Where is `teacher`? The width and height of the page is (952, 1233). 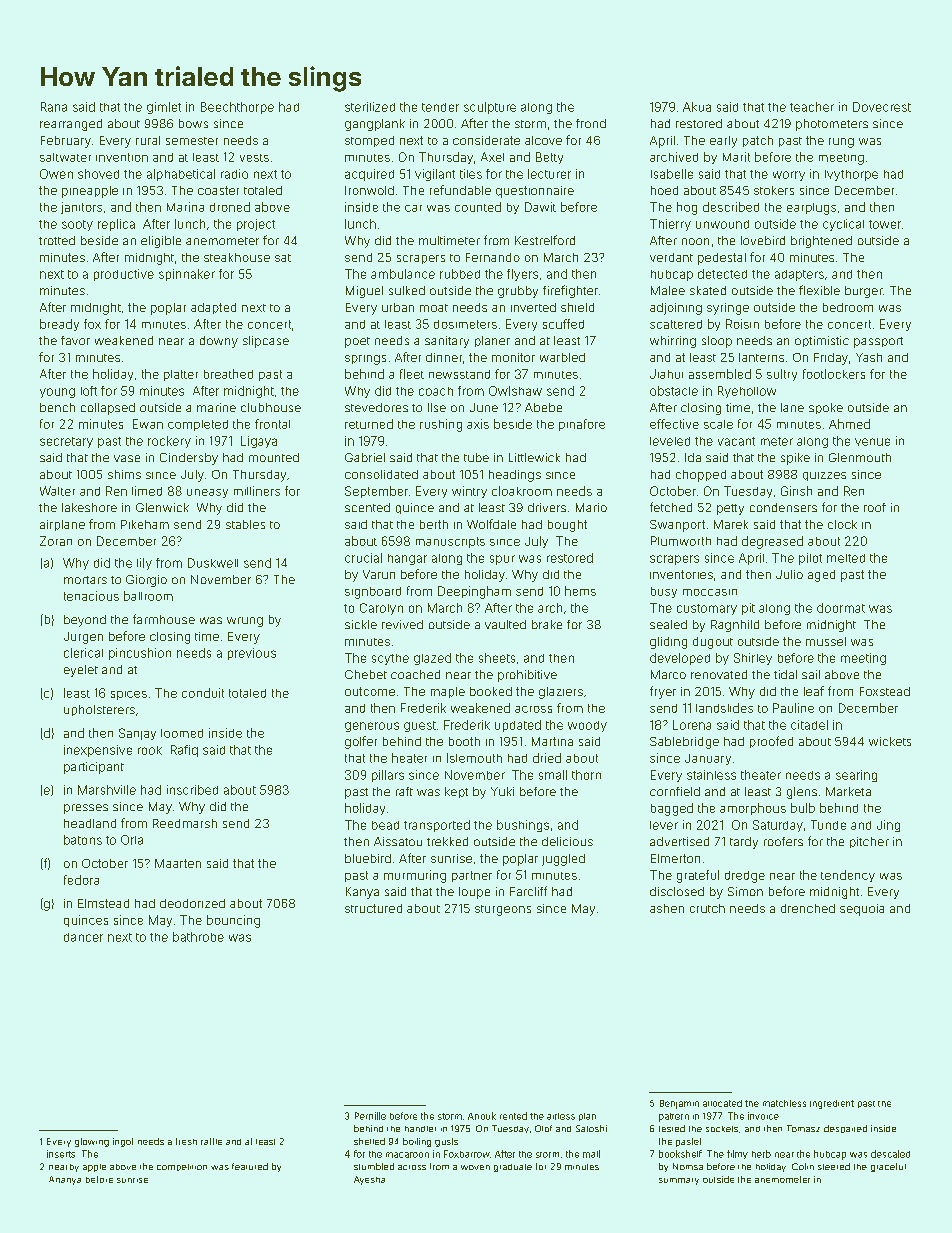
teacher is located at coordinates (812, 107).
